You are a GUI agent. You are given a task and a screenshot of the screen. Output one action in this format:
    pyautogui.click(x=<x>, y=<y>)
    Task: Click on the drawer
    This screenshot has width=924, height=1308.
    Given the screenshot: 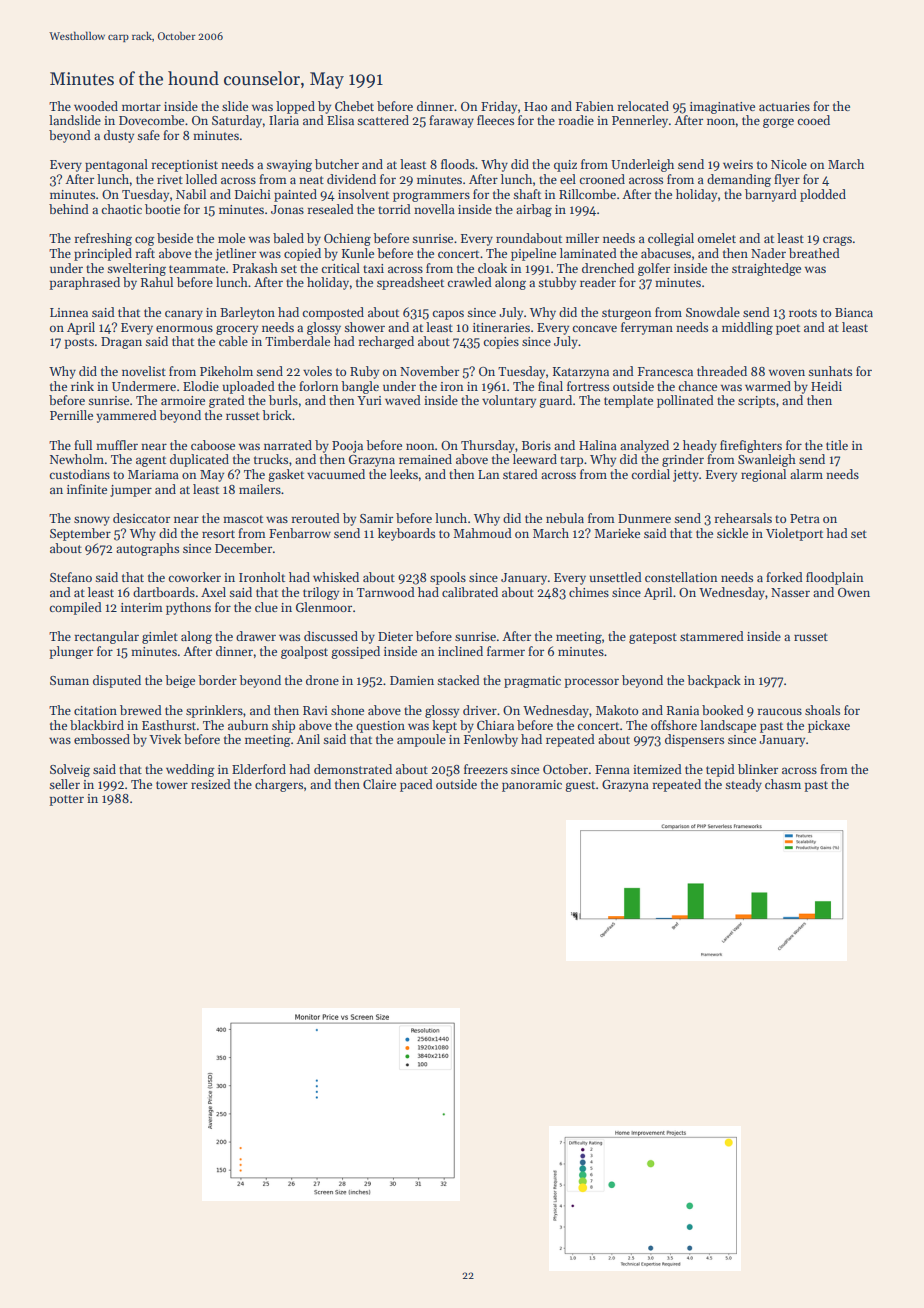 What is the action you would take?
    pyautogui.click(x=256, y=636)
